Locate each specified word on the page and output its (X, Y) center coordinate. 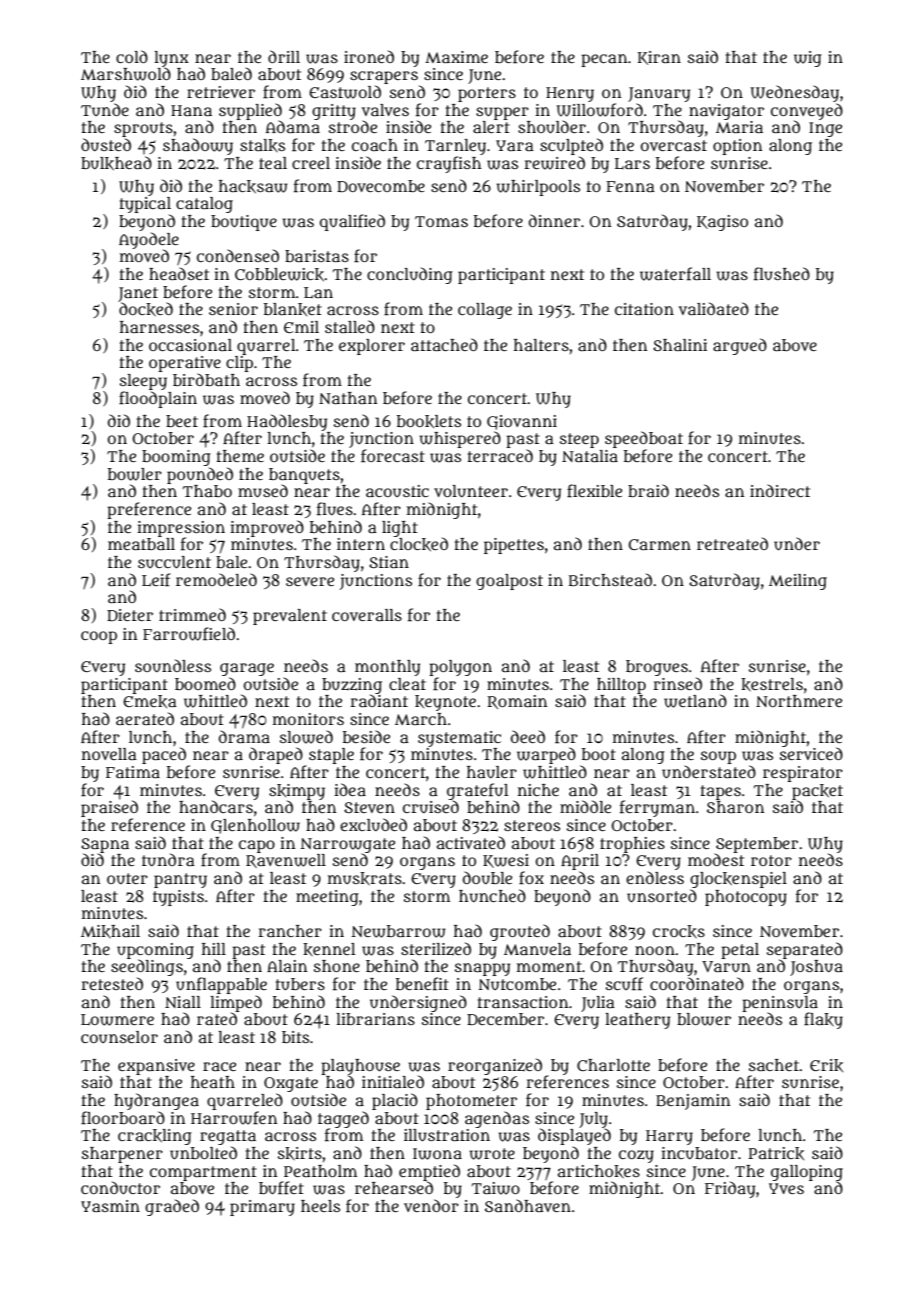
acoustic (397, 491)
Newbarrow (398, 931)
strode (353, 126)
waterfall (675, 274)
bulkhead (116, 163)
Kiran (659, 58)
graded (172, 1207)
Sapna (105, 845)
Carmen (660, 544)
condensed (238, 255)
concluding (410, 275)
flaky (823, 1020)
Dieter (130, 615)
